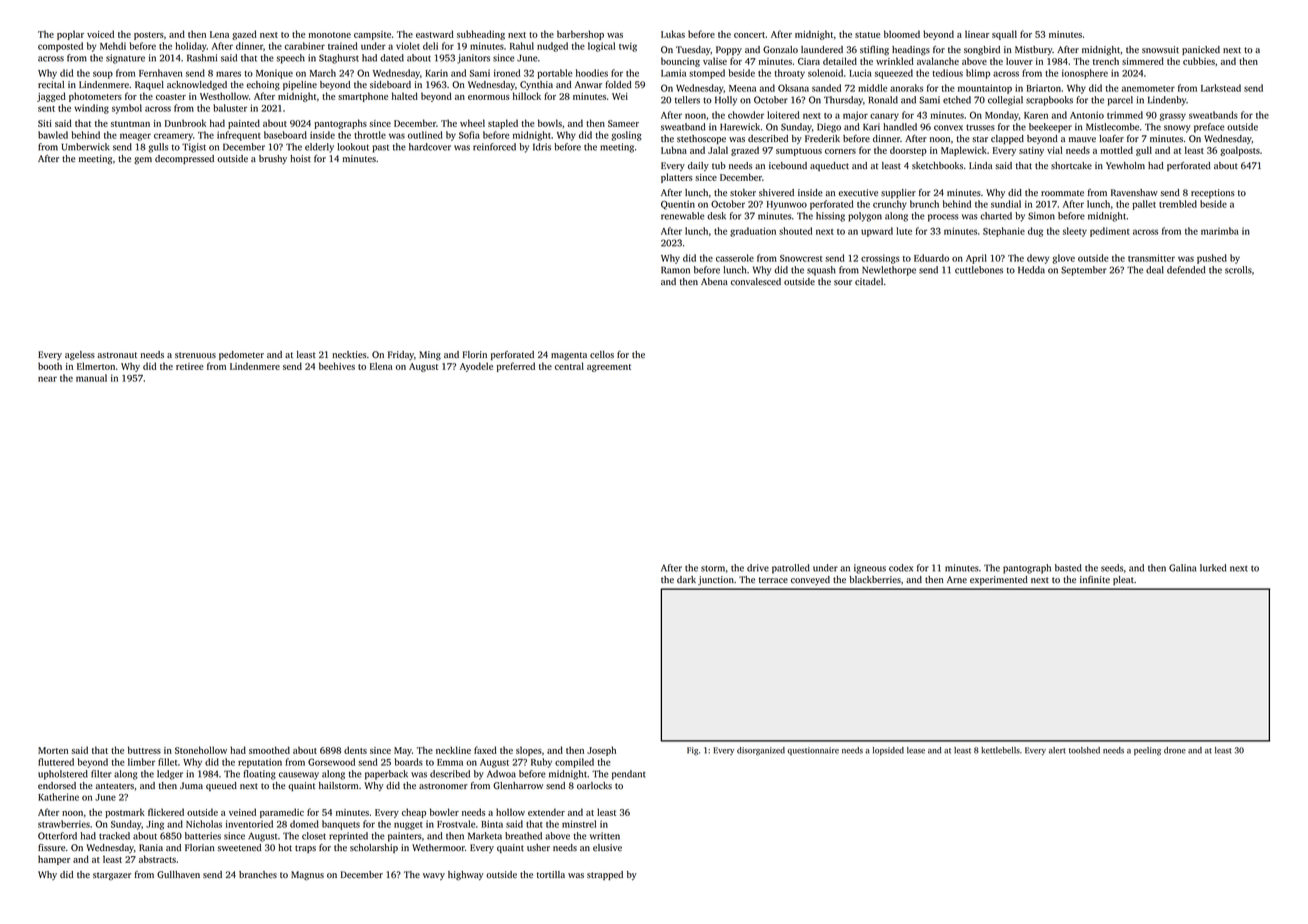 The height and width of the screenshot is (924, 1308). Describe the element at coordinates (239, 136) in the screenshot. I see `infrequent` at that location.
